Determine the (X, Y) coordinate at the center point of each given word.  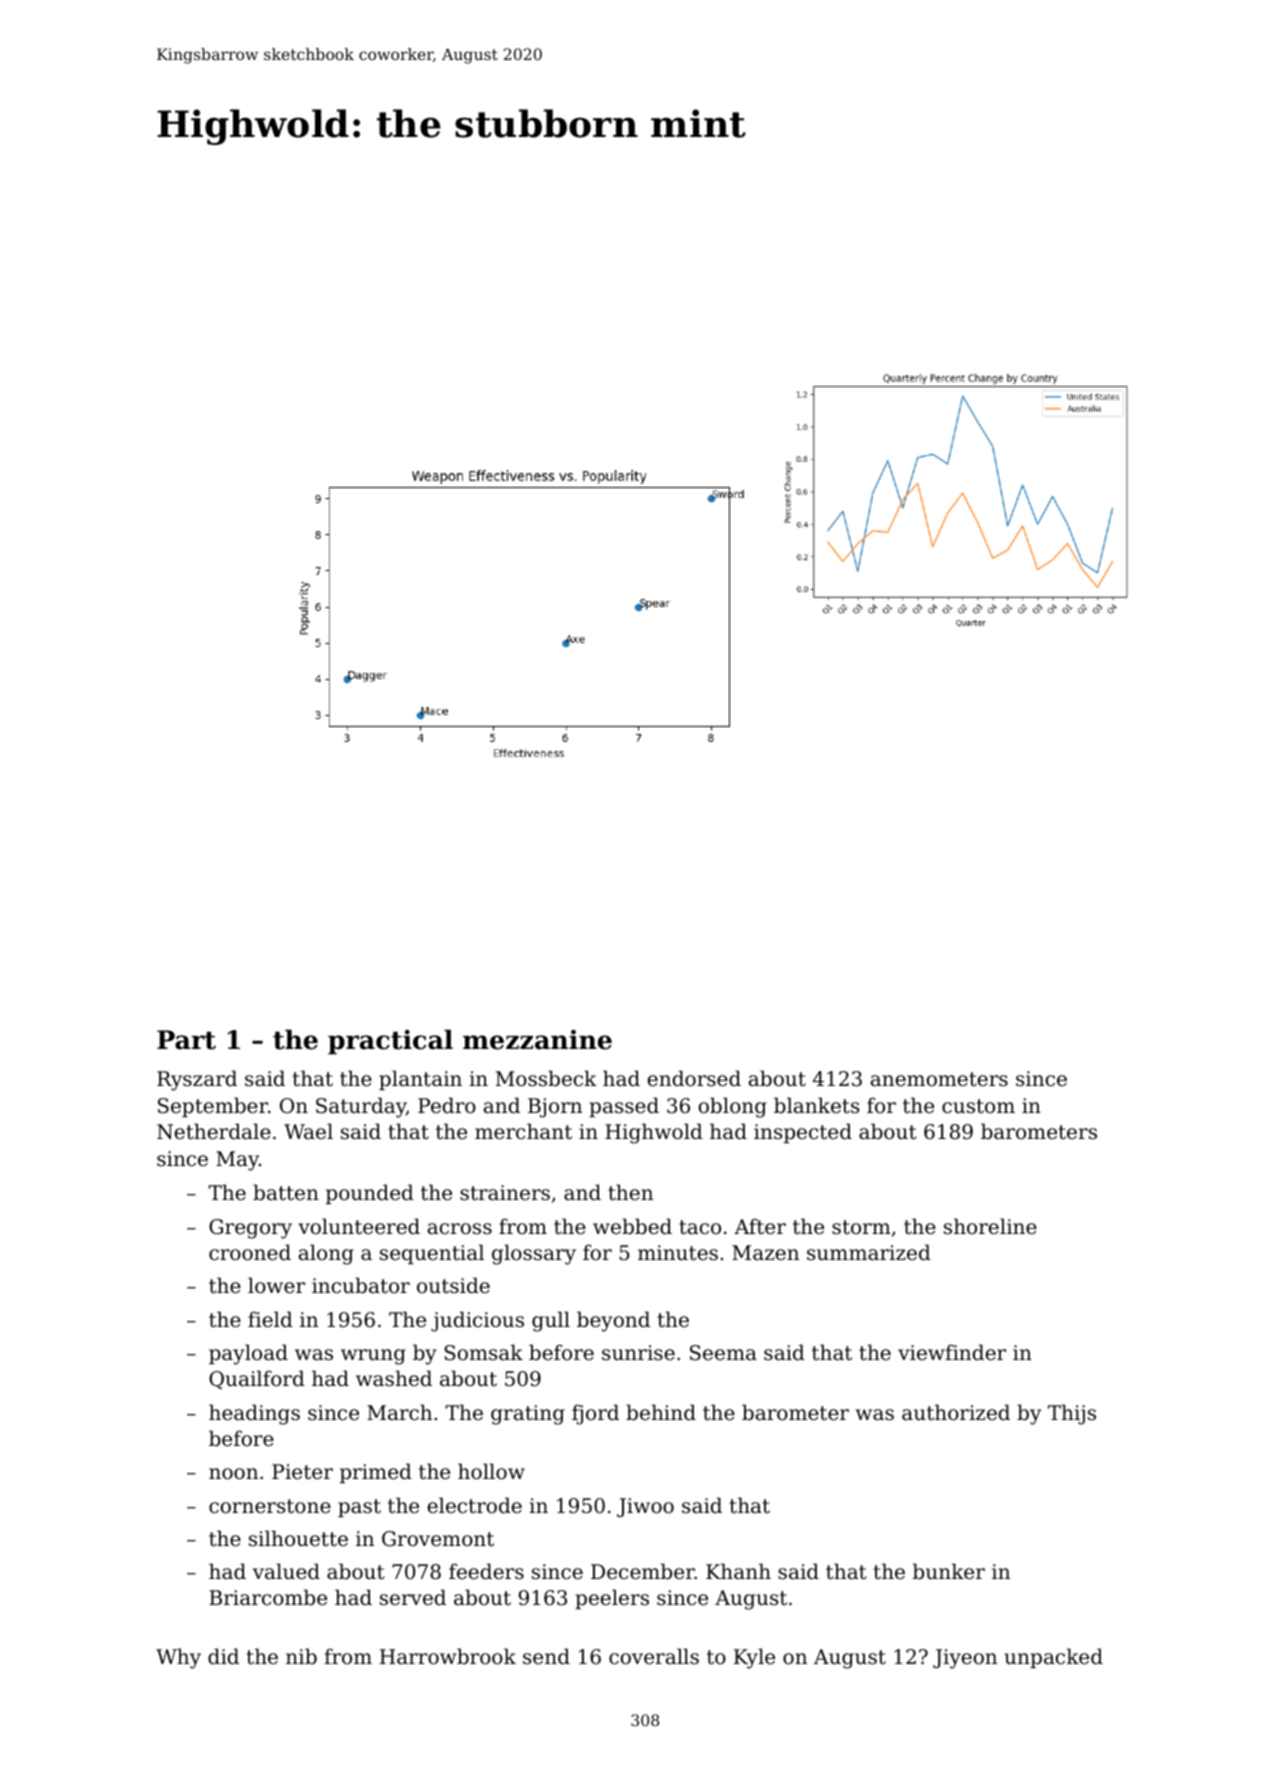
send (546, 1656)
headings (254, 1414)
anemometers (939, 1079)
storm (861, 1227)
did (223, 1656)
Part (186, 1040)
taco (700, 1227)
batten (286, 1192)
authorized (956, 1412)
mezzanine (537, 1040)
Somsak (484, 1352)
